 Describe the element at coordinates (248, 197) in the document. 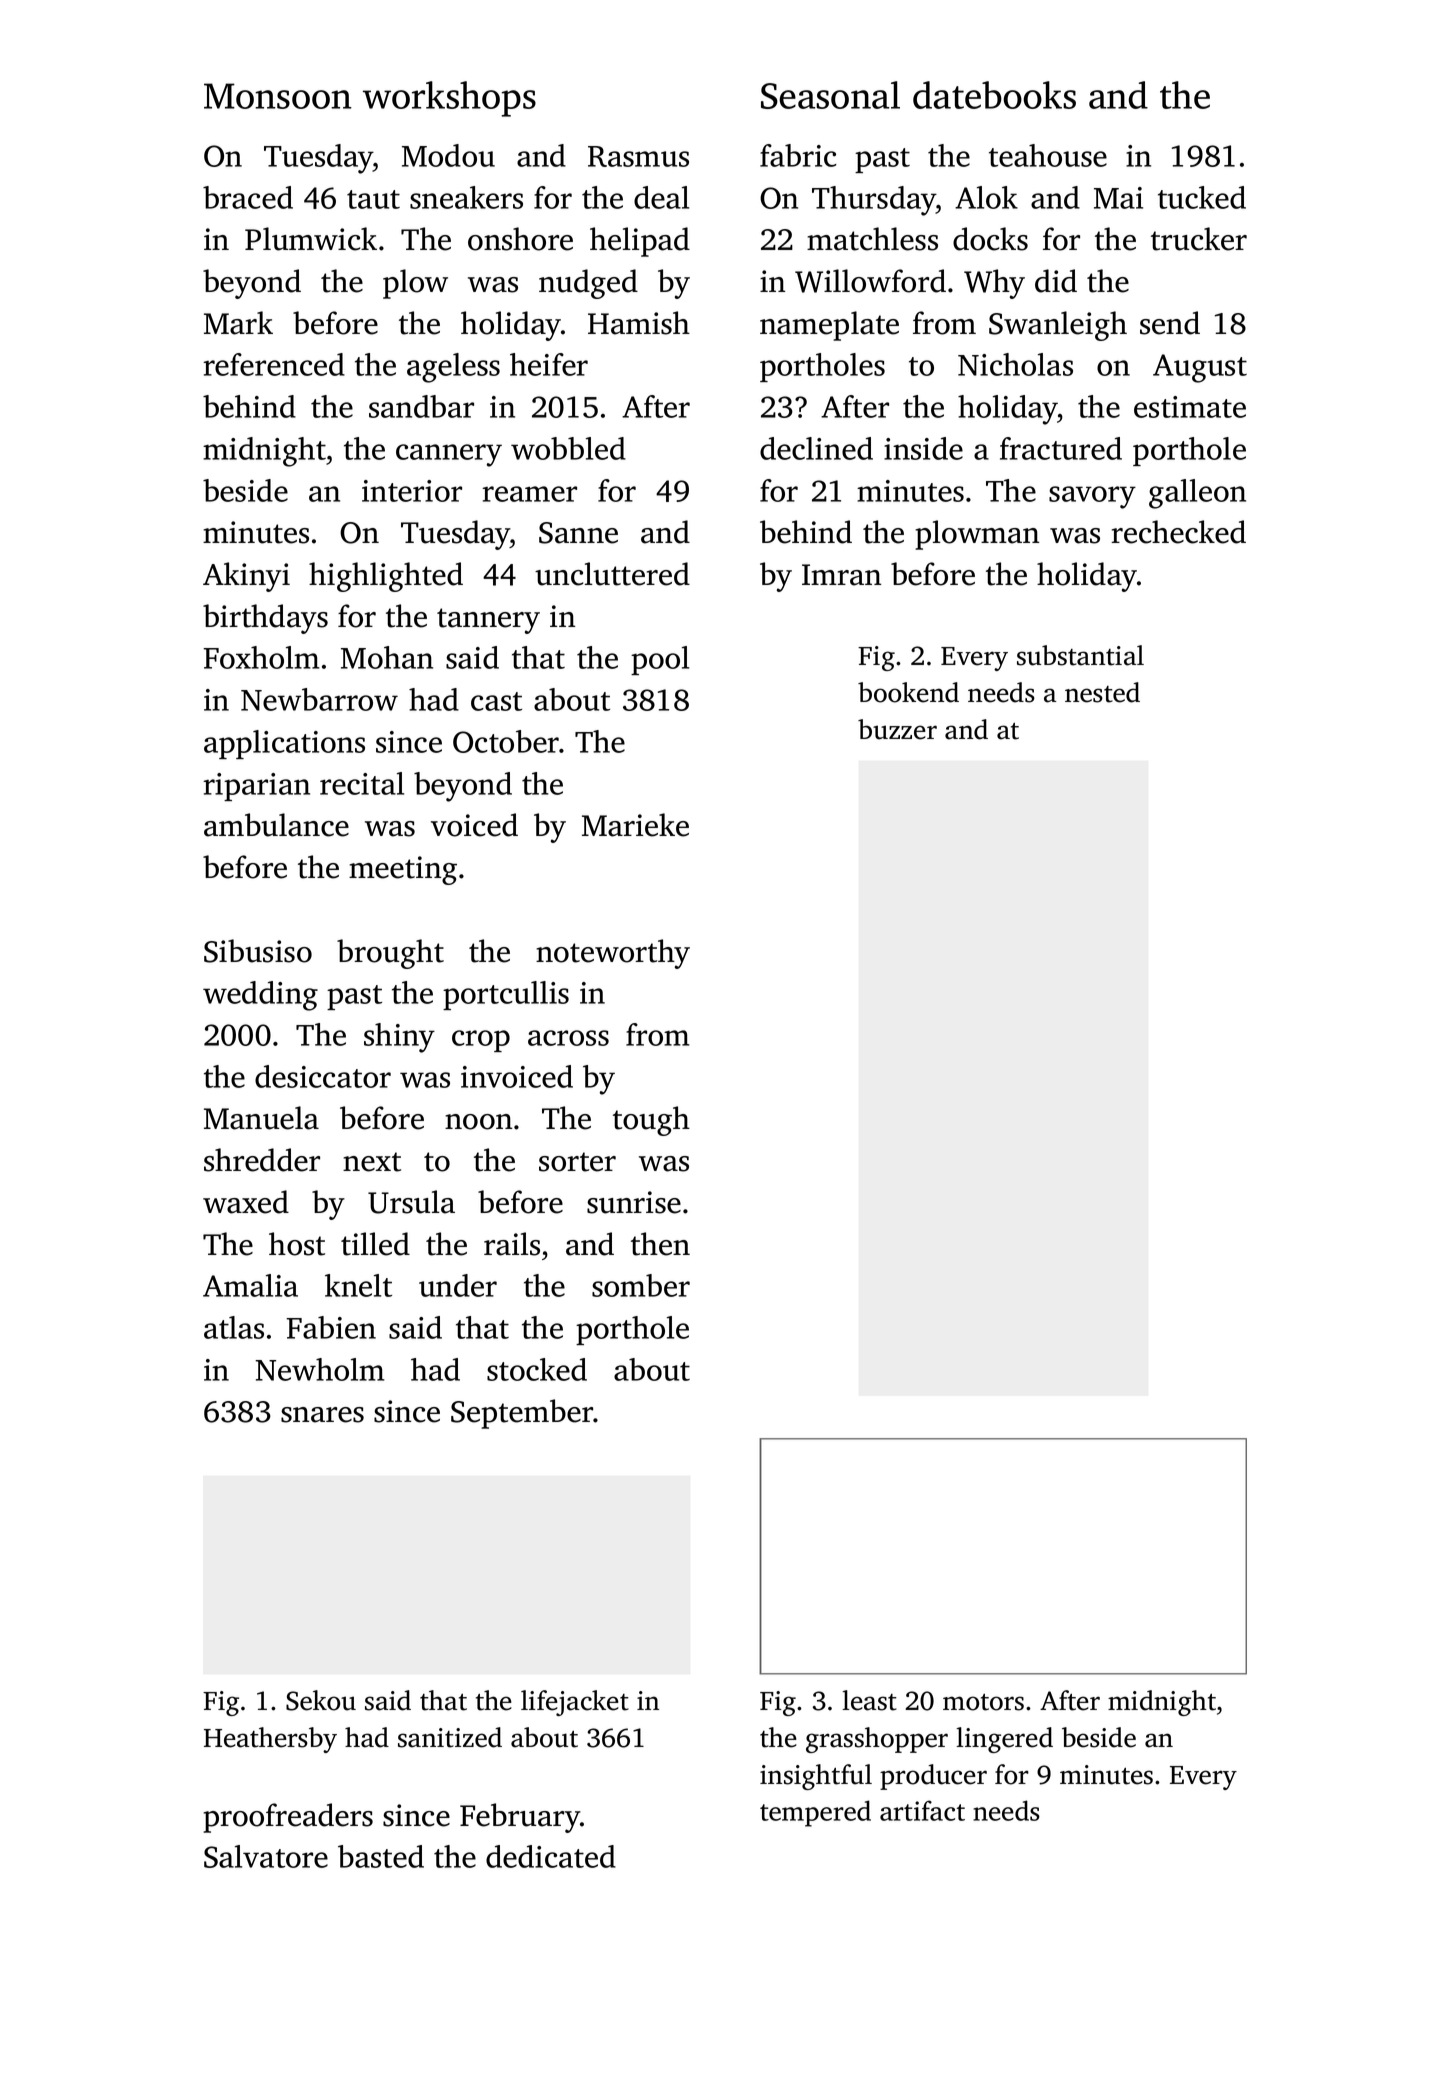

I see `braced` at that location.
